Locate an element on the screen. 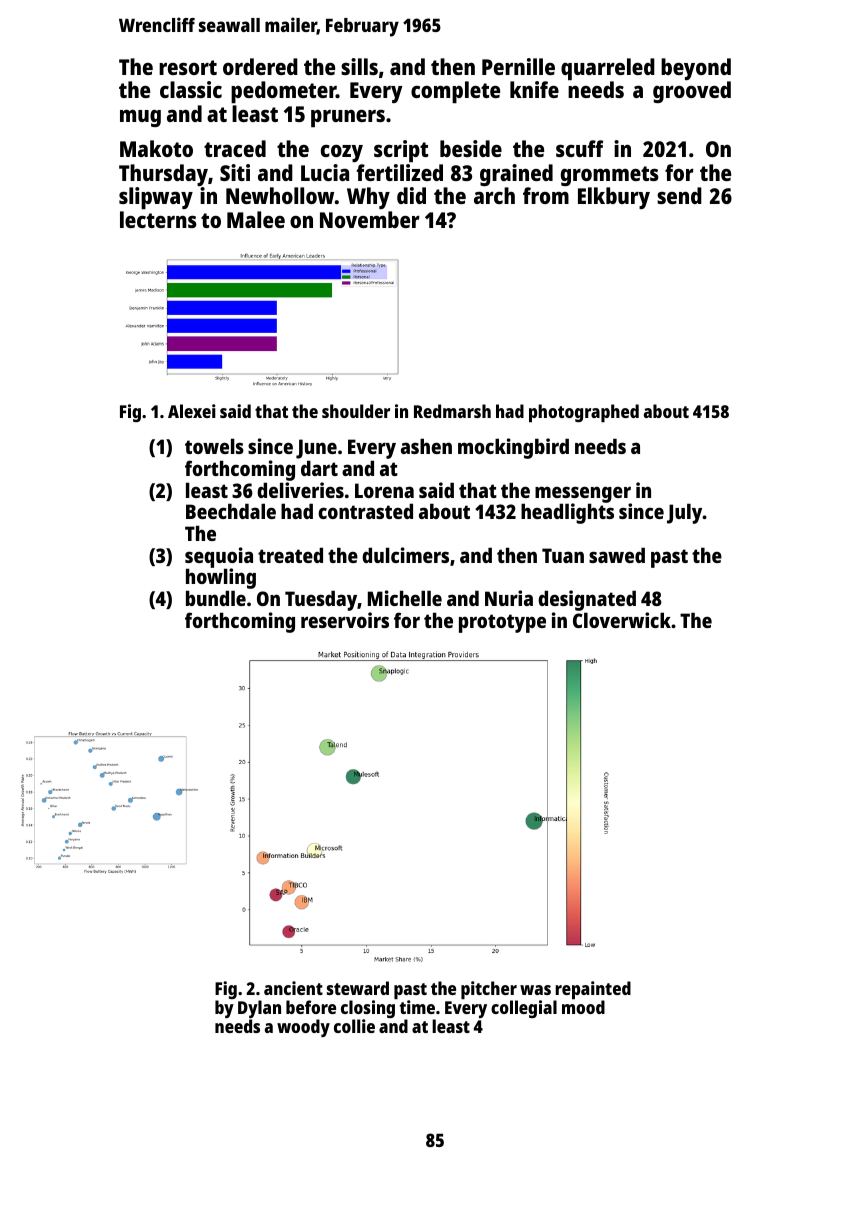 This screenshot has width=851, height=1208. Cloverwick is located at coordinates (622, 620).
